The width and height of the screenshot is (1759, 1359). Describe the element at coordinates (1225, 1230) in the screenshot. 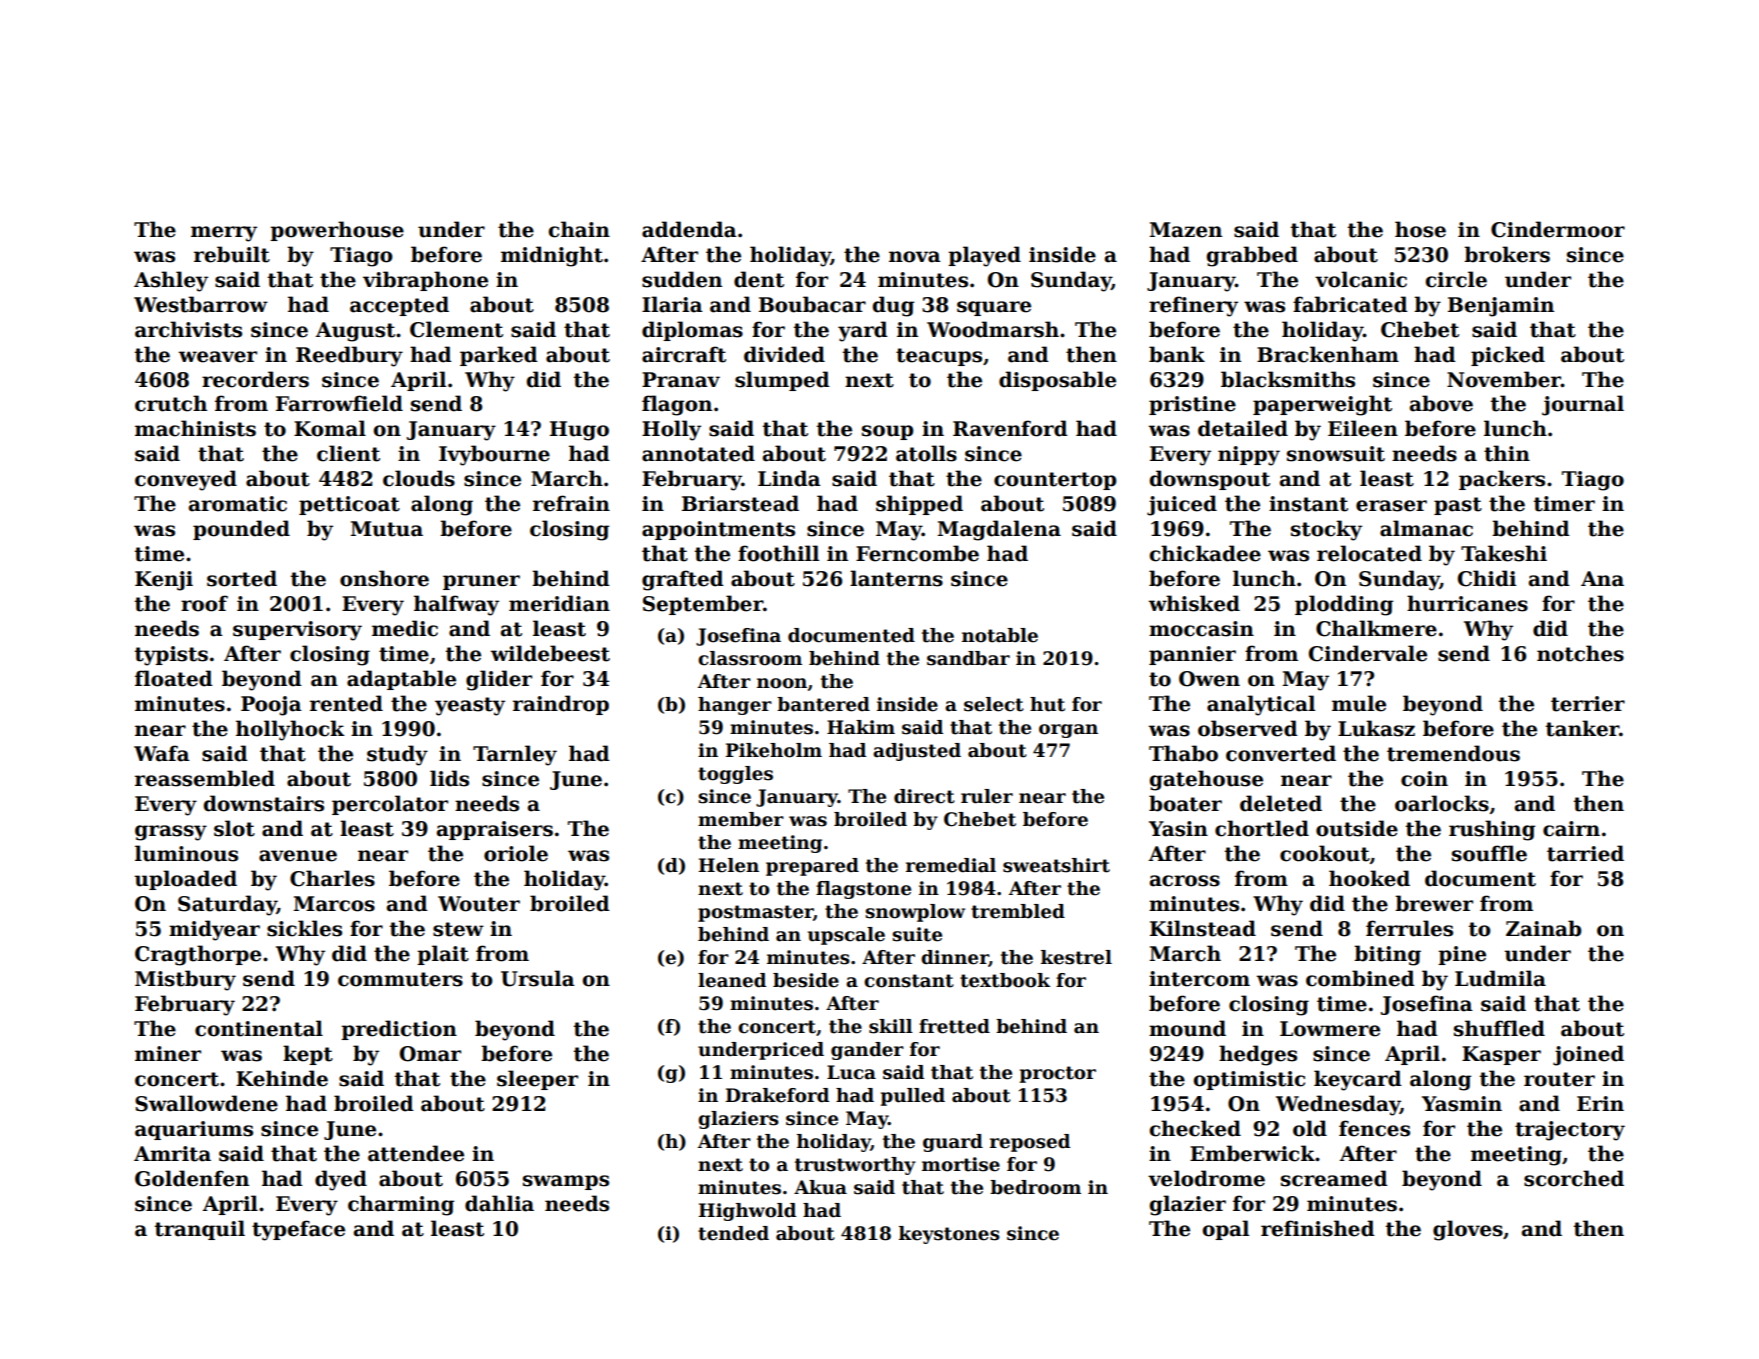

I see `opal` at that location.
